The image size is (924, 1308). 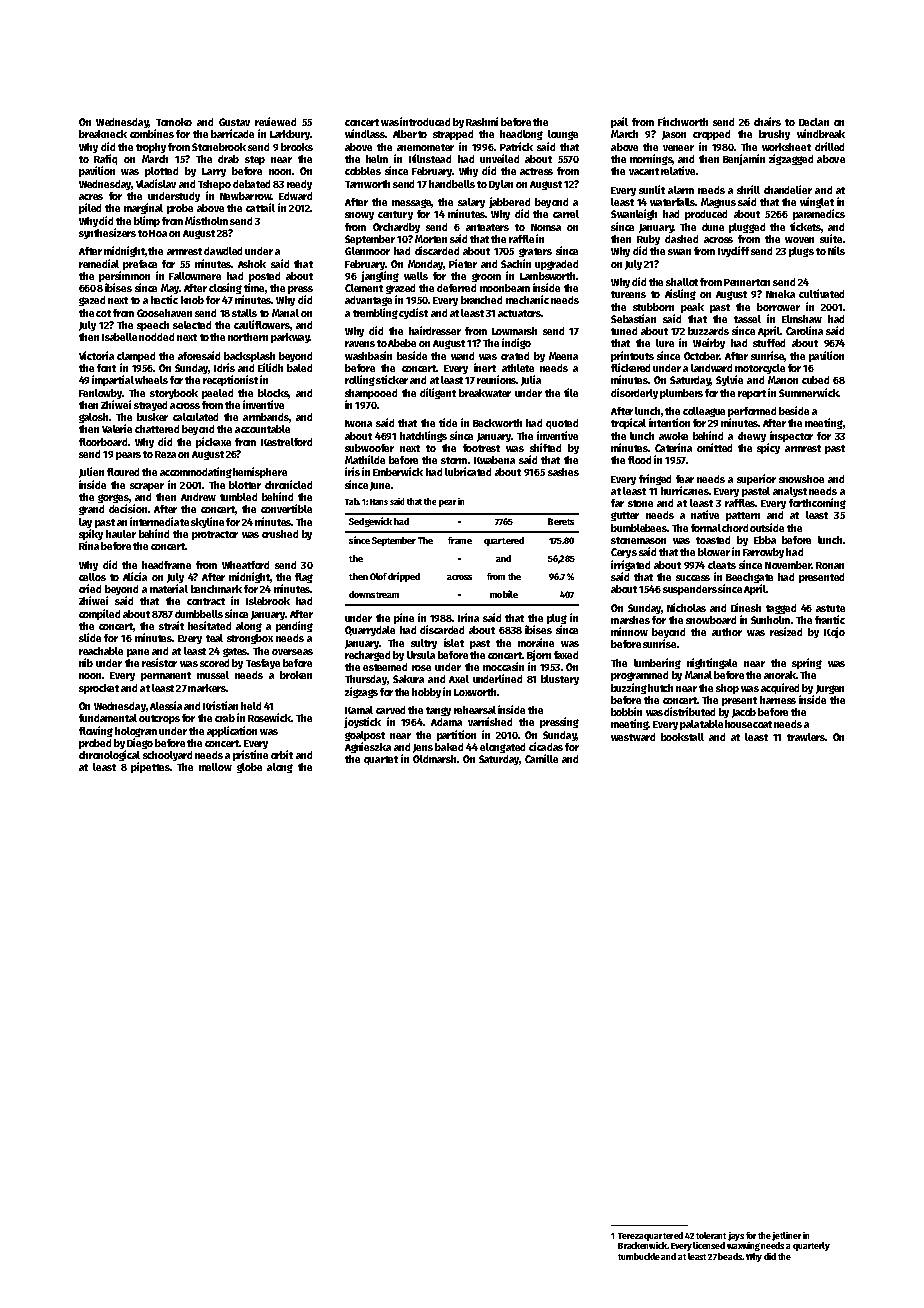 What do you see at coordinates (434, 759) in the page?
I see `Oldmarsh` at bounding box center [434, 759].
